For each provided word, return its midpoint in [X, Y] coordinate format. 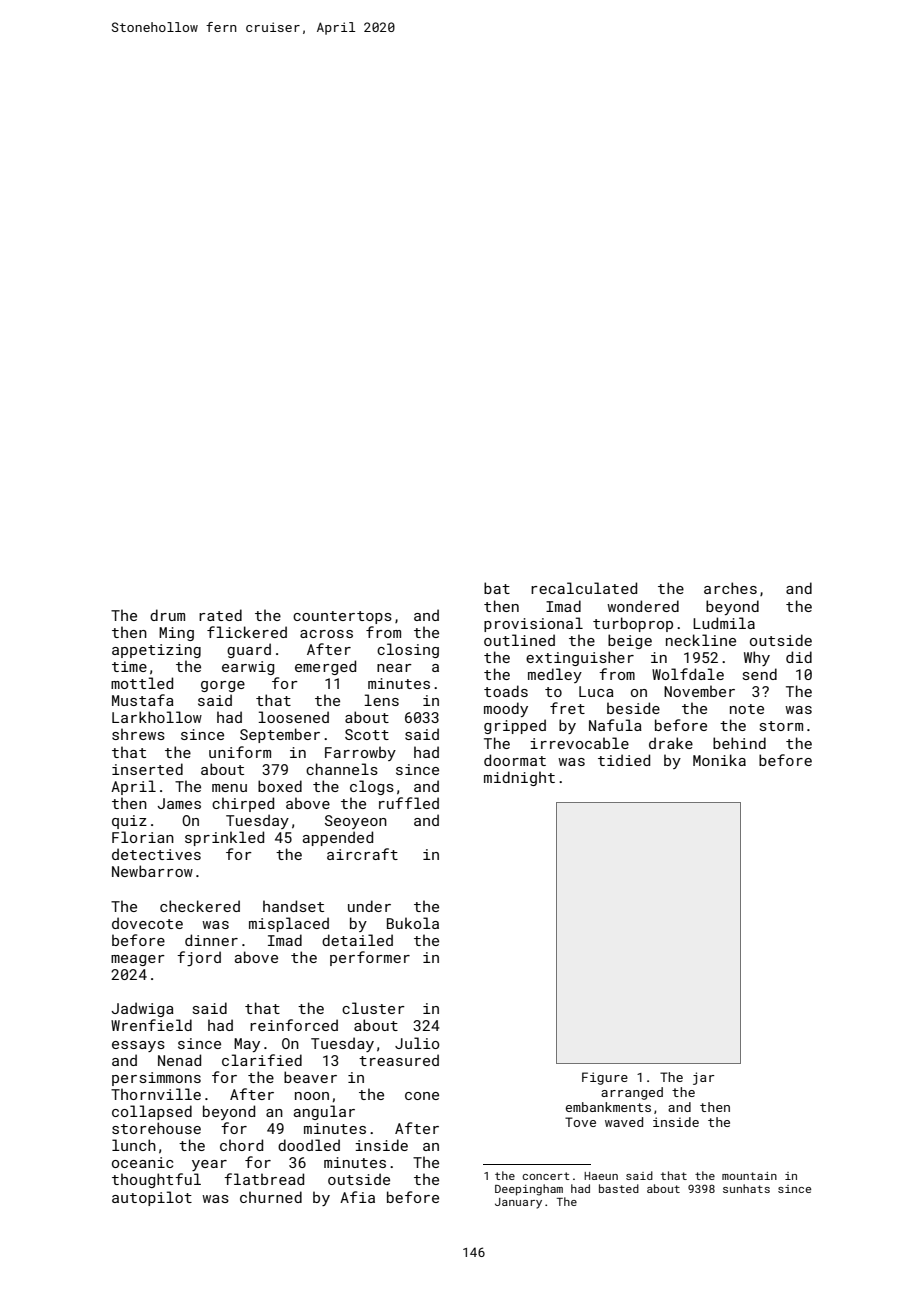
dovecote [147, 923]
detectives [156, 854]
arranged [632, 1093]
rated [220, 615]
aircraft [362, 854]
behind [739, 743]
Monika [719, 760]
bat [497, 588]
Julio [417, 1043]
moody [506, 709]
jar [704, 1078]
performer [370, 958]
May [247, 1045]
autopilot [152, 1198]
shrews [138, 734]
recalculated [584, 588]
